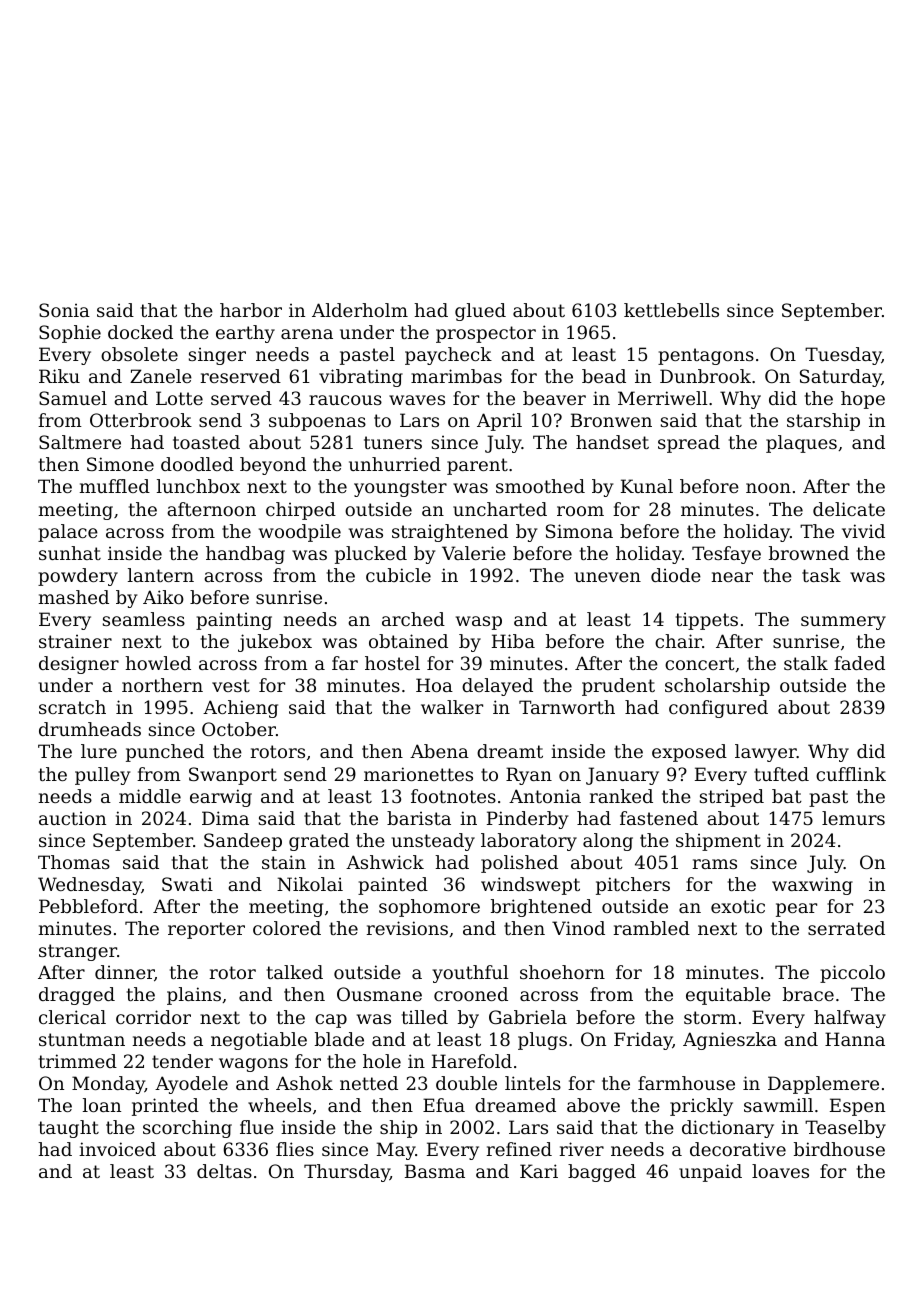  Describe the element at coordinates (179, 398) in the screenshot. I see `Lotte` at that location.
